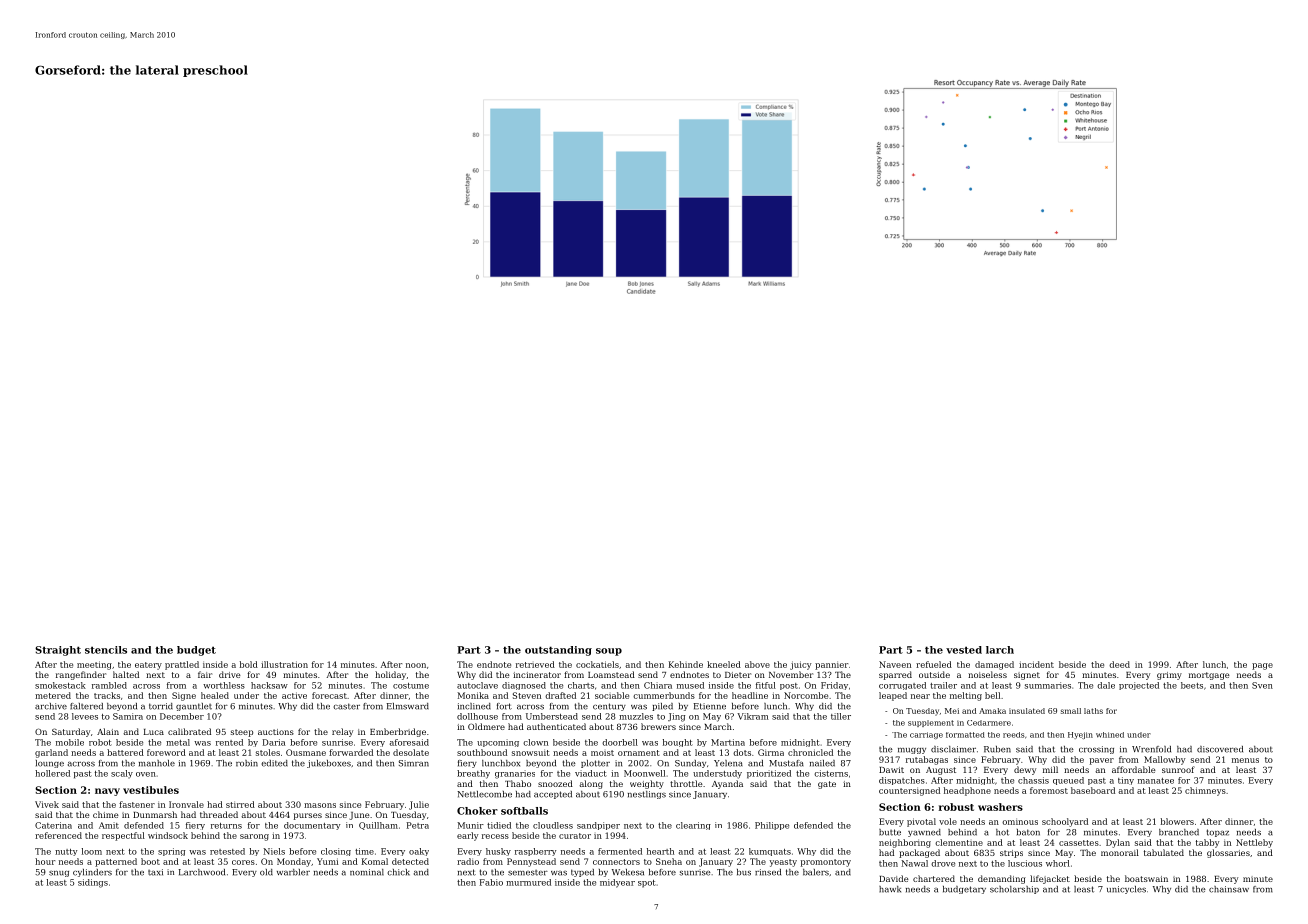 The width and height of the screenshot is (1308, 924). What do you see at coordinates (628, 872) in the screenshot?
I see `Wekesa` at bounding box center [628, 872].
